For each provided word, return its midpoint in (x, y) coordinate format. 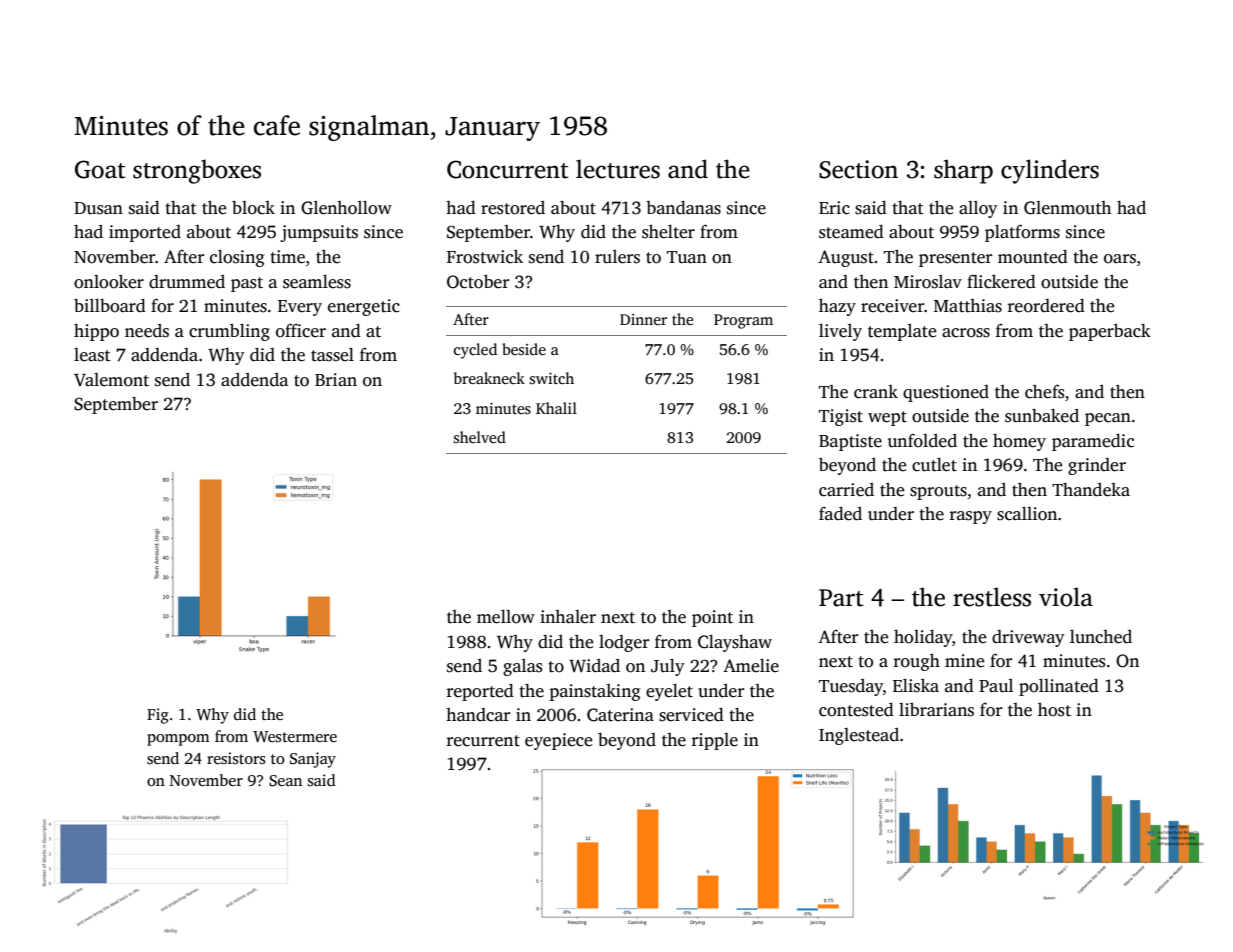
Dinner (643, 319)
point (712, 618)
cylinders (1050, 171)
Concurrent (507, 169)
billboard (110, 306)
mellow (506, 617)
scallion (1027, 514)
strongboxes (197, 171)
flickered (1001, 281)
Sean (285, 781)
